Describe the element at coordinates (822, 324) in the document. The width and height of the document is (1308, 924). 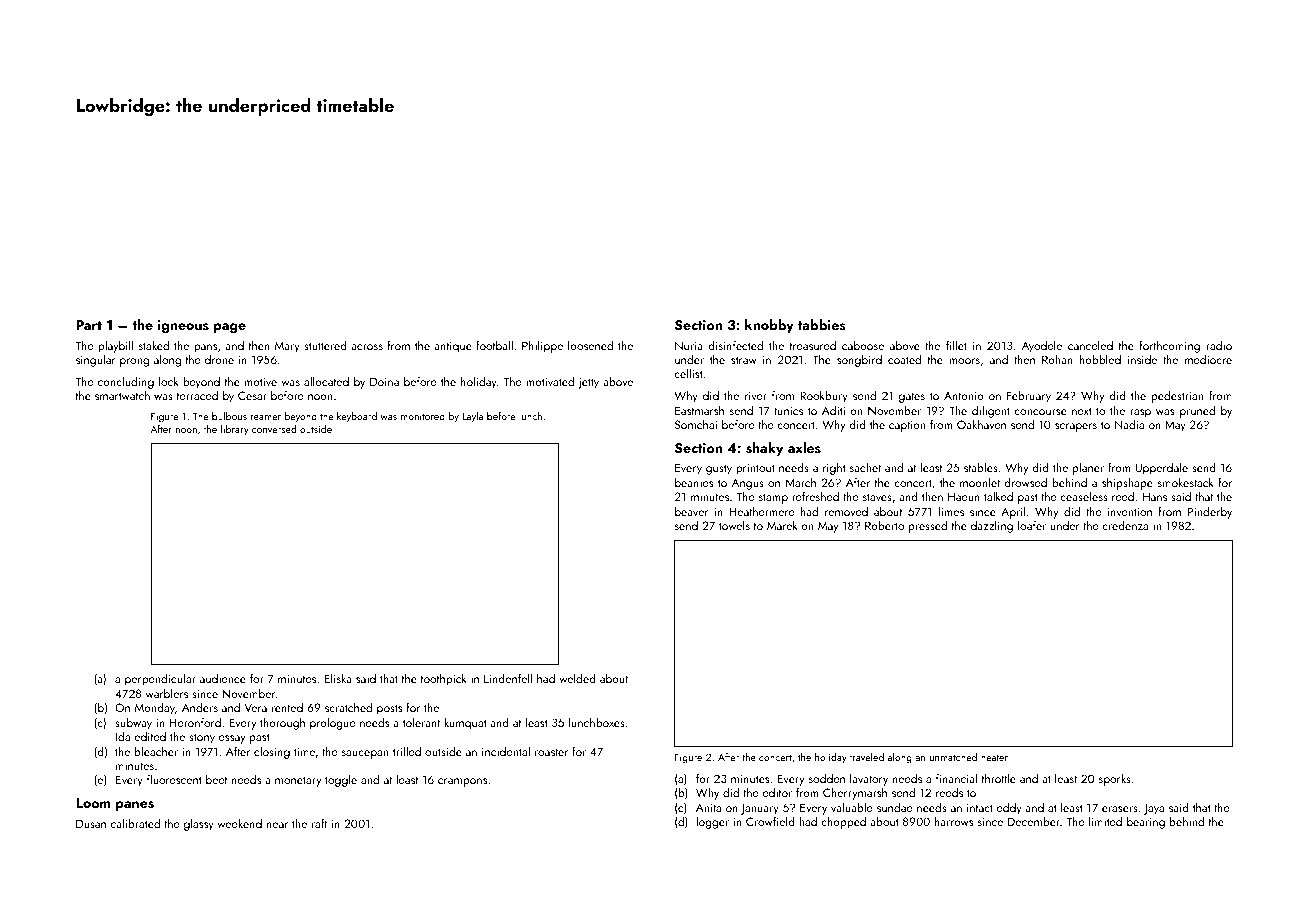
I see `tabbies` at that location.
